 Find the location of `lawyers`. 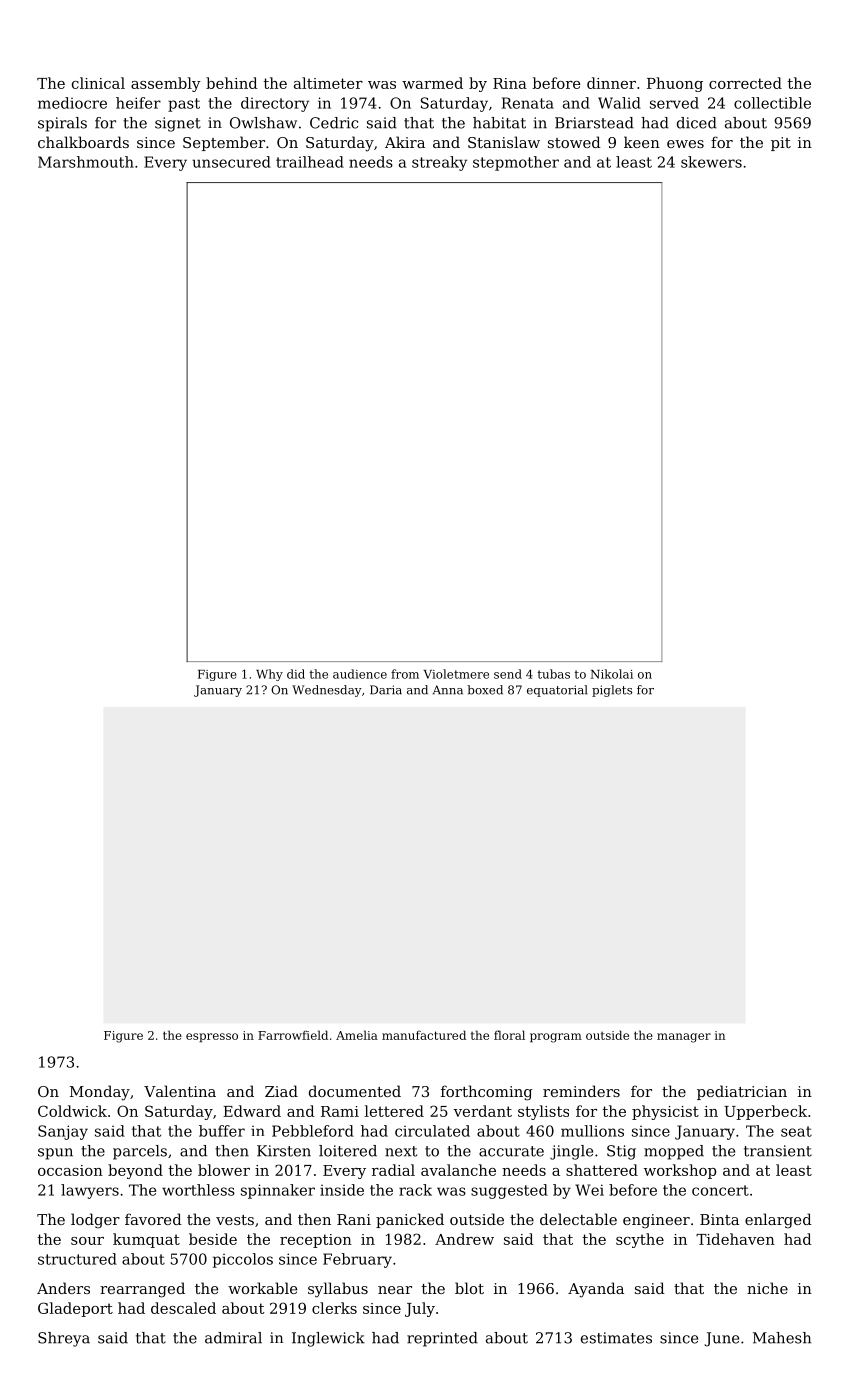

lawyers is located at coordinates (90, 1191).
